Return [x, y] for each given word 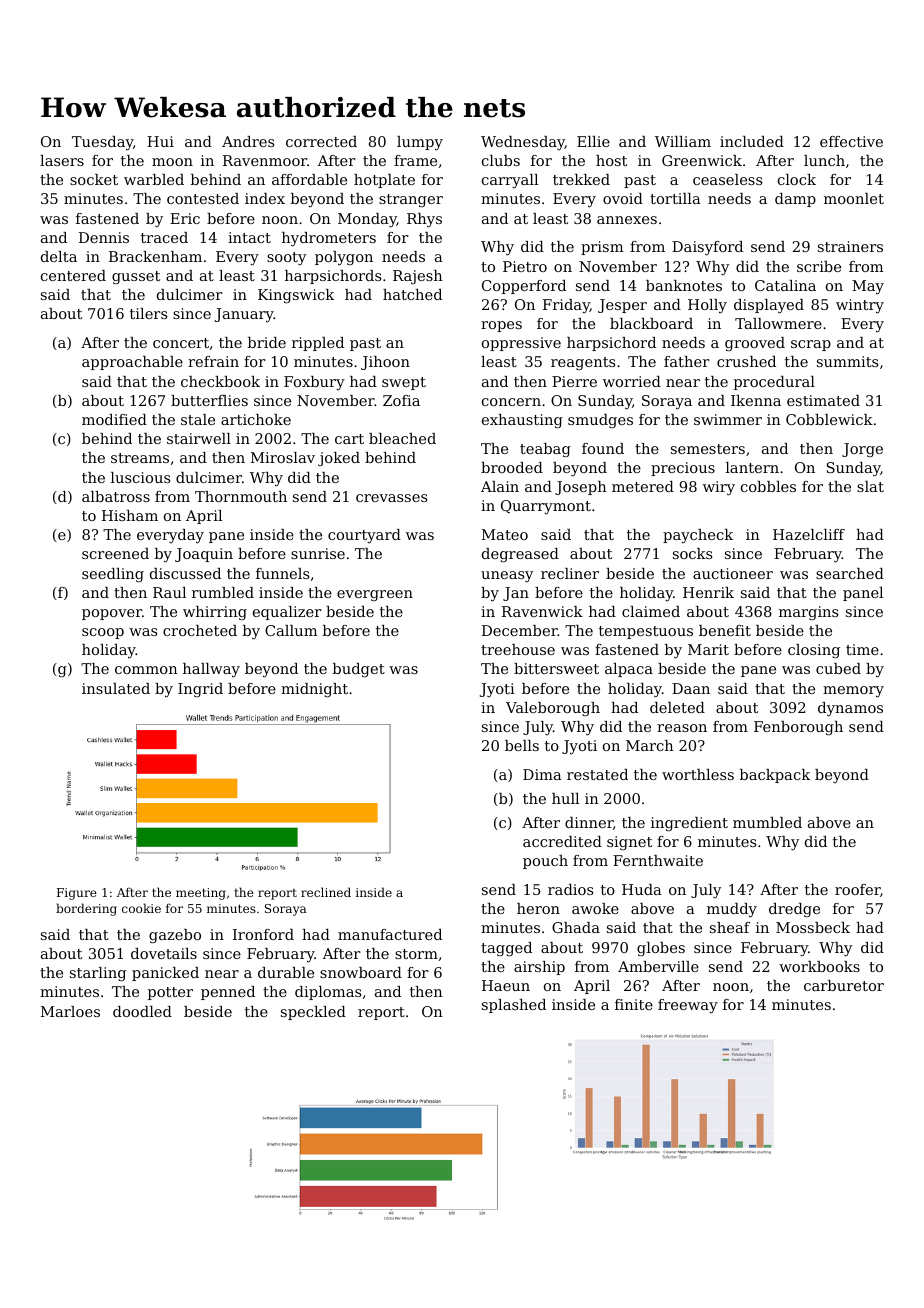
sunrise [318, 553]
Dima [542, 774]
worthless [698, 774]
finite [634, 1004]
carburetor [844, 985]
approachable [132, 363]
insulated [116, 688]
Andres [248, 141]
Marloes [70, 1011]
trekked [581, 179]
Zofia [401, 400]
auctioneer [733, 573]
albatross [116, 496]
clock [797, 179]
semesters [708, 449]
